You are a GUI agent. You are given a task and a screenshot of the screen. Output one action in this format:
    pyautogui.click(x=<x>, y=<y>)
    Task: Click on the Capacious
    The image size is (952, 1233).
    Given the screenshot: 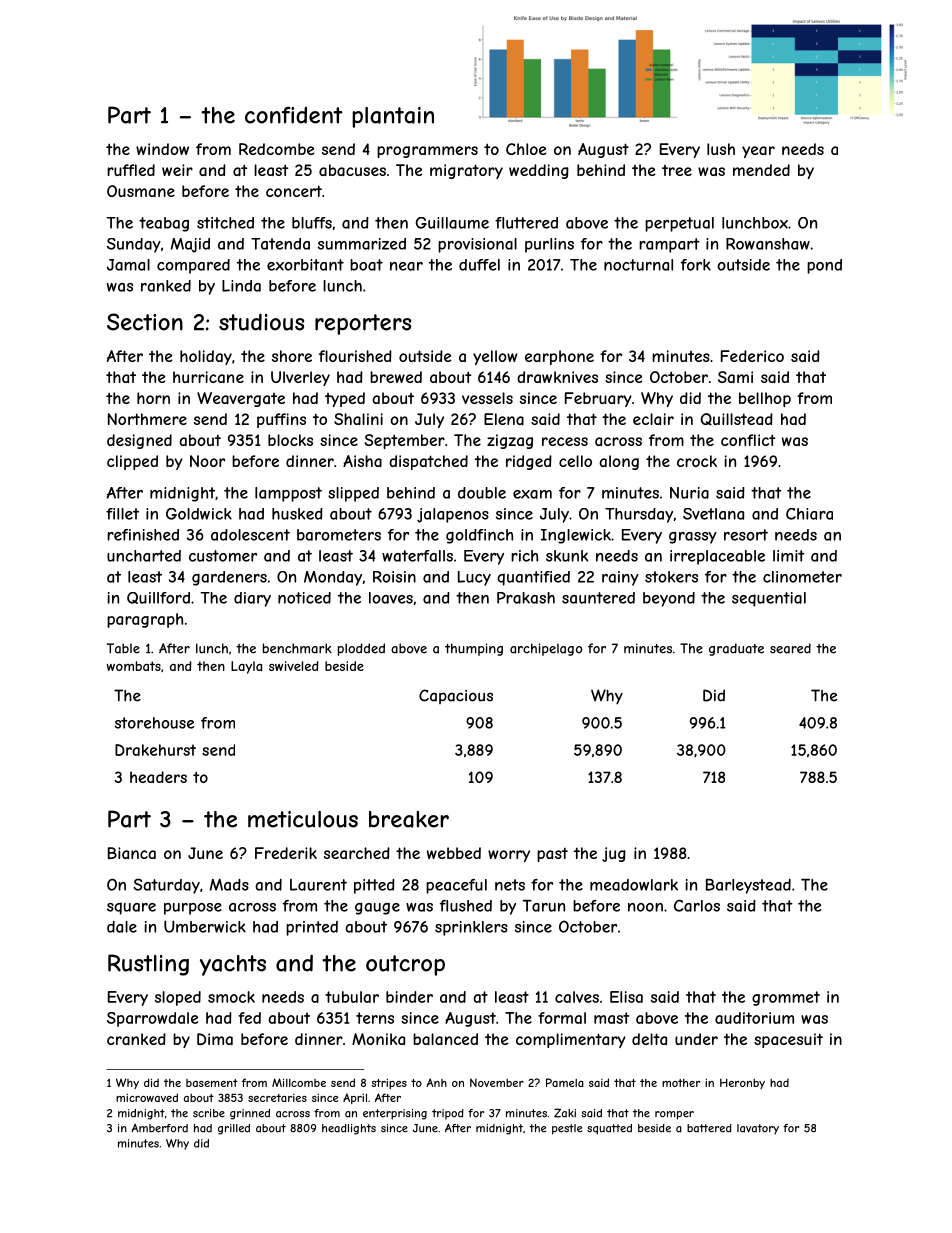 What is the action you would take?
    pyautogui.click(x=456, y=696)
